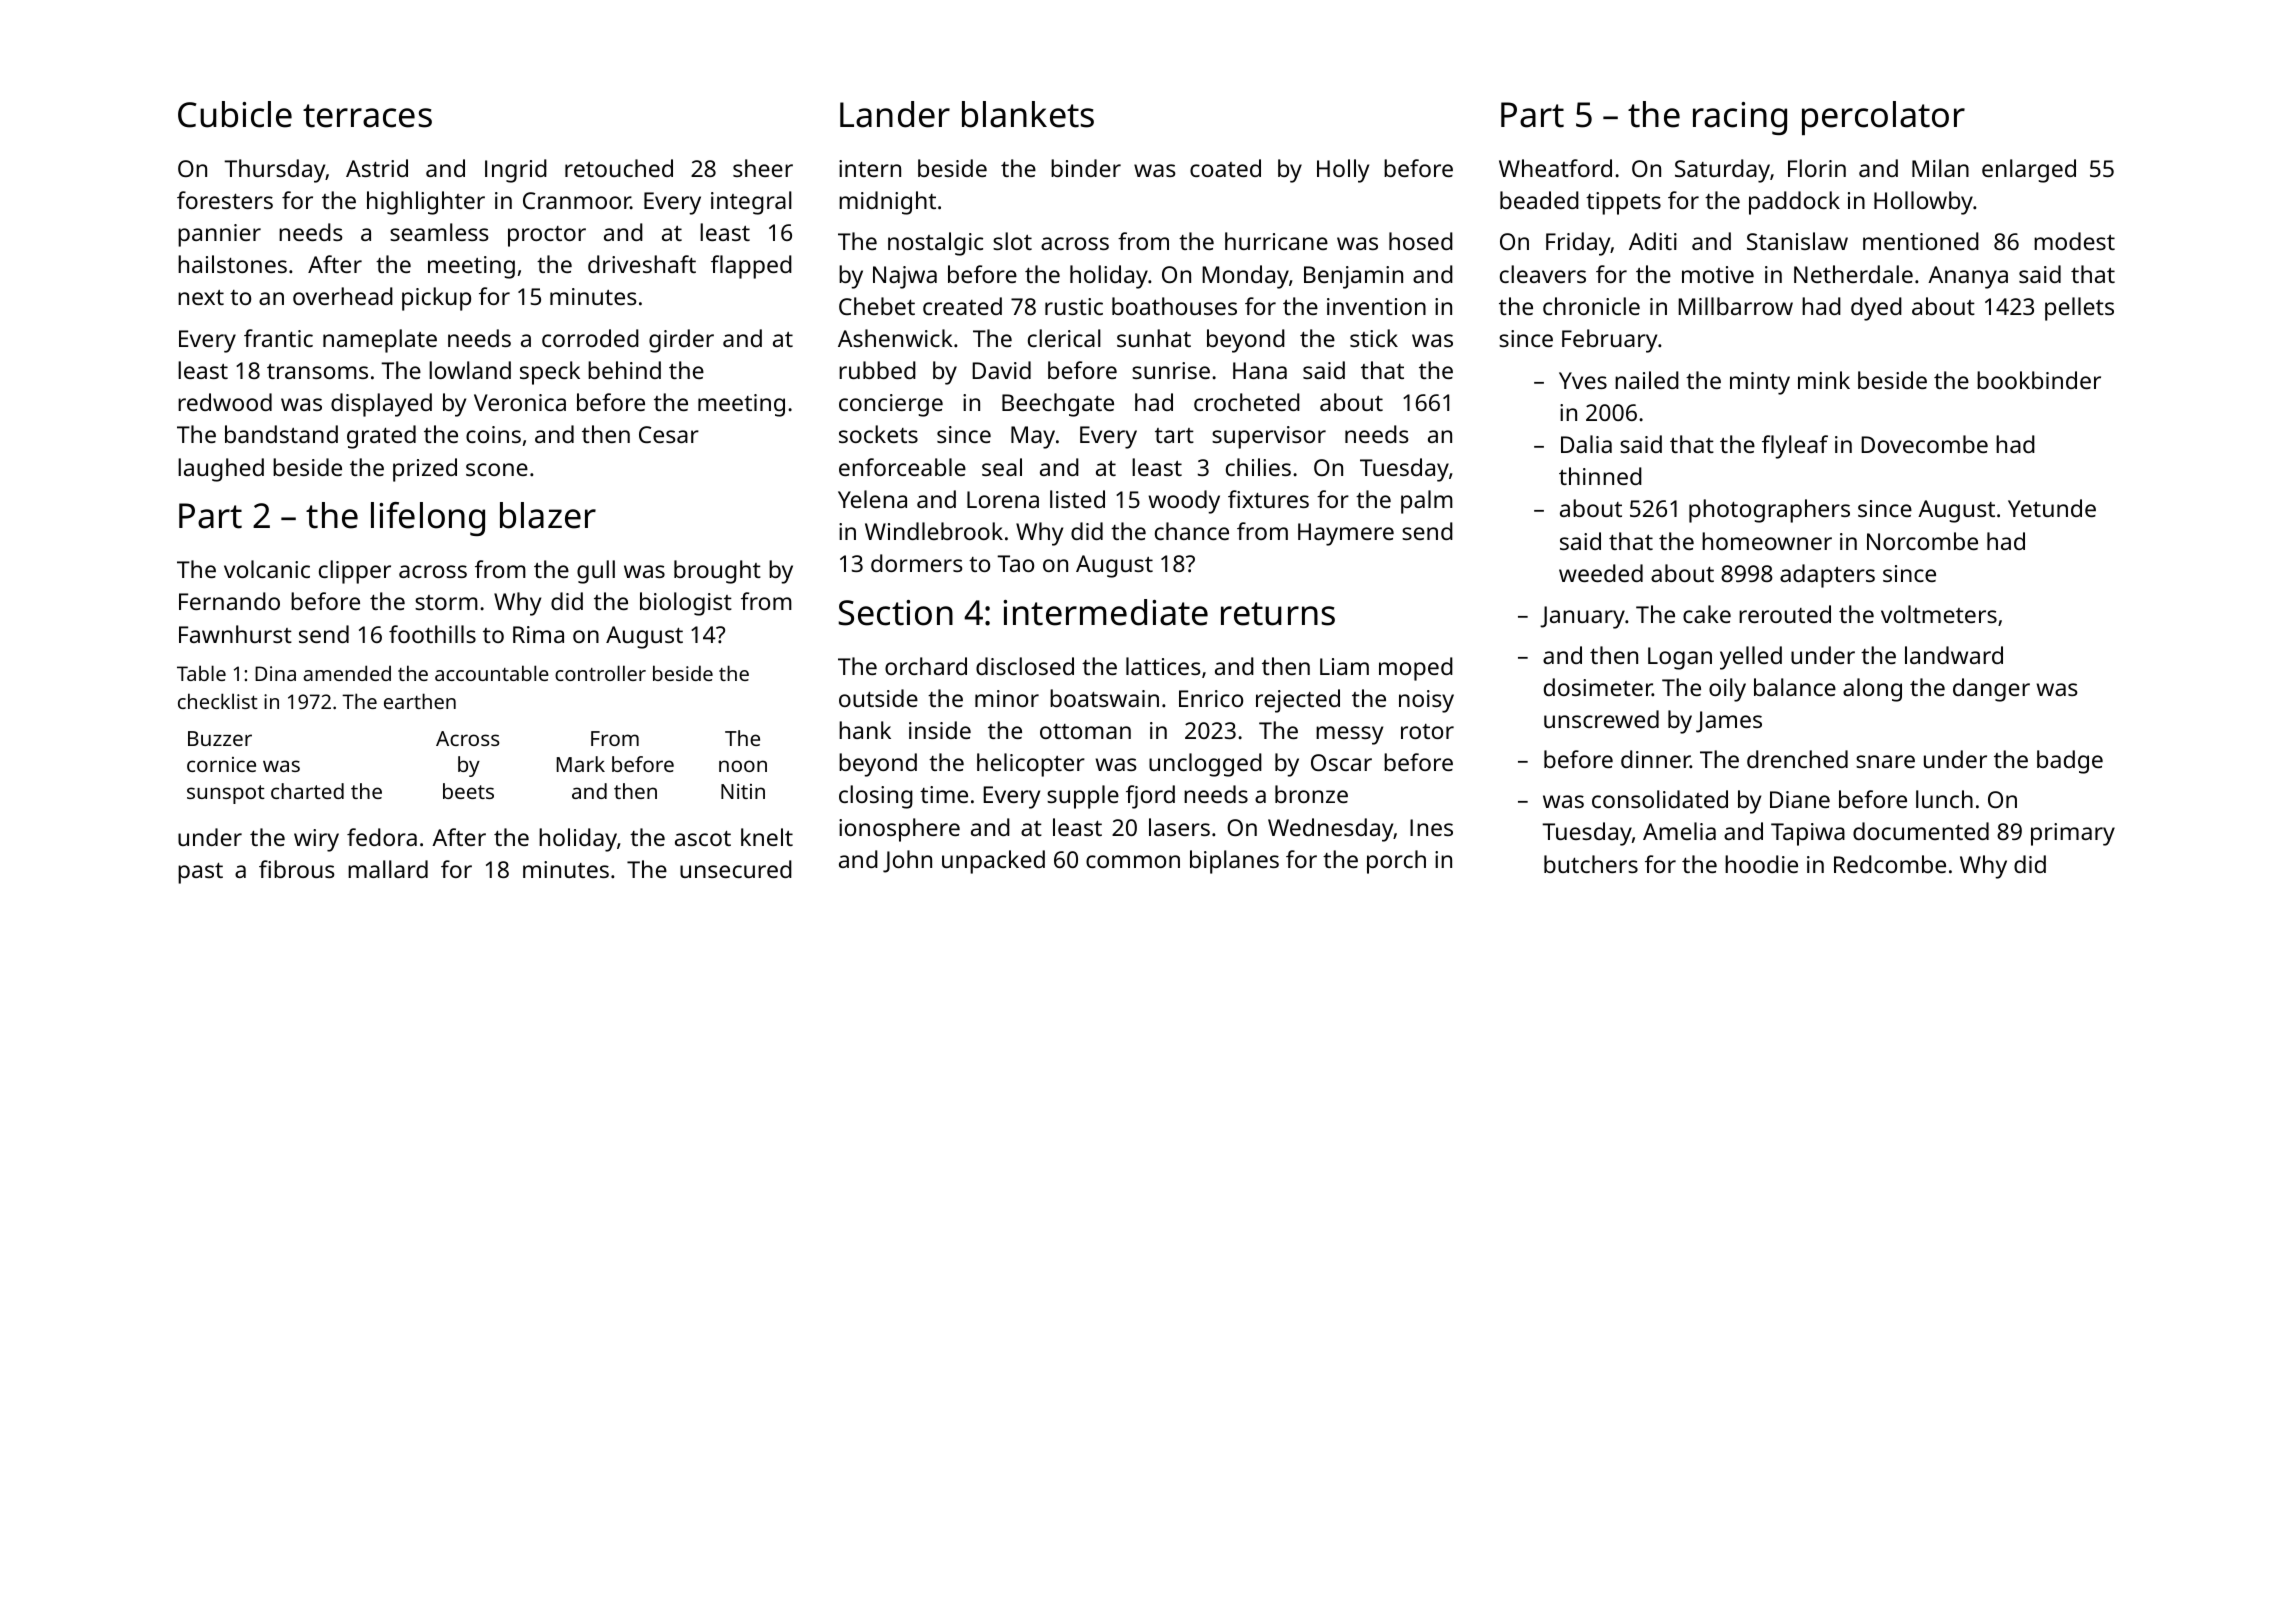 The width and height of the document is (2292, 1620). I want to click on blankets, so click(1028, 114).
